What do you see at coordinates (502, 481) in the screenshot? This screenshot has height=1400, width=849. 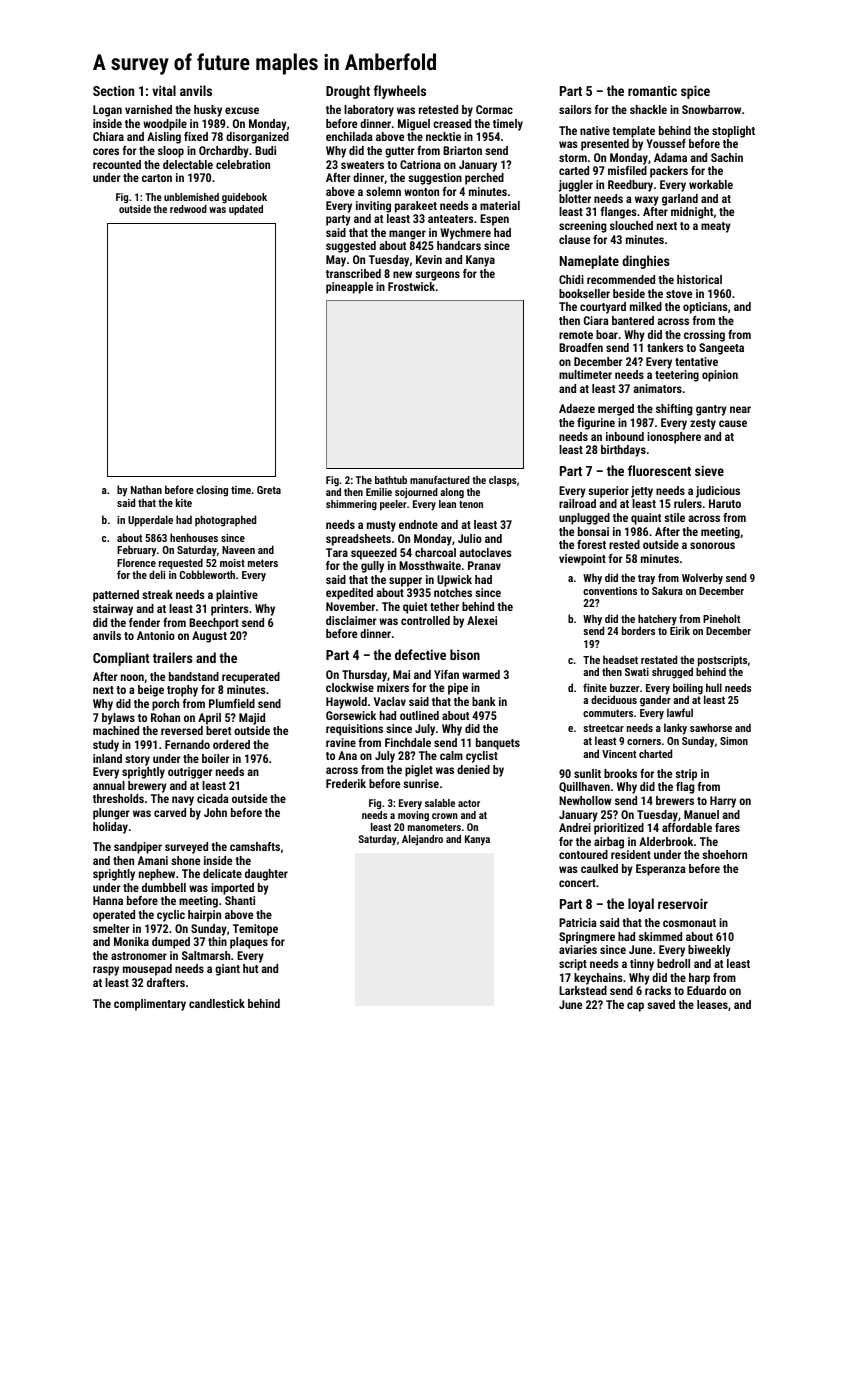 I see `clasps` at bounding box center [502, 481].
